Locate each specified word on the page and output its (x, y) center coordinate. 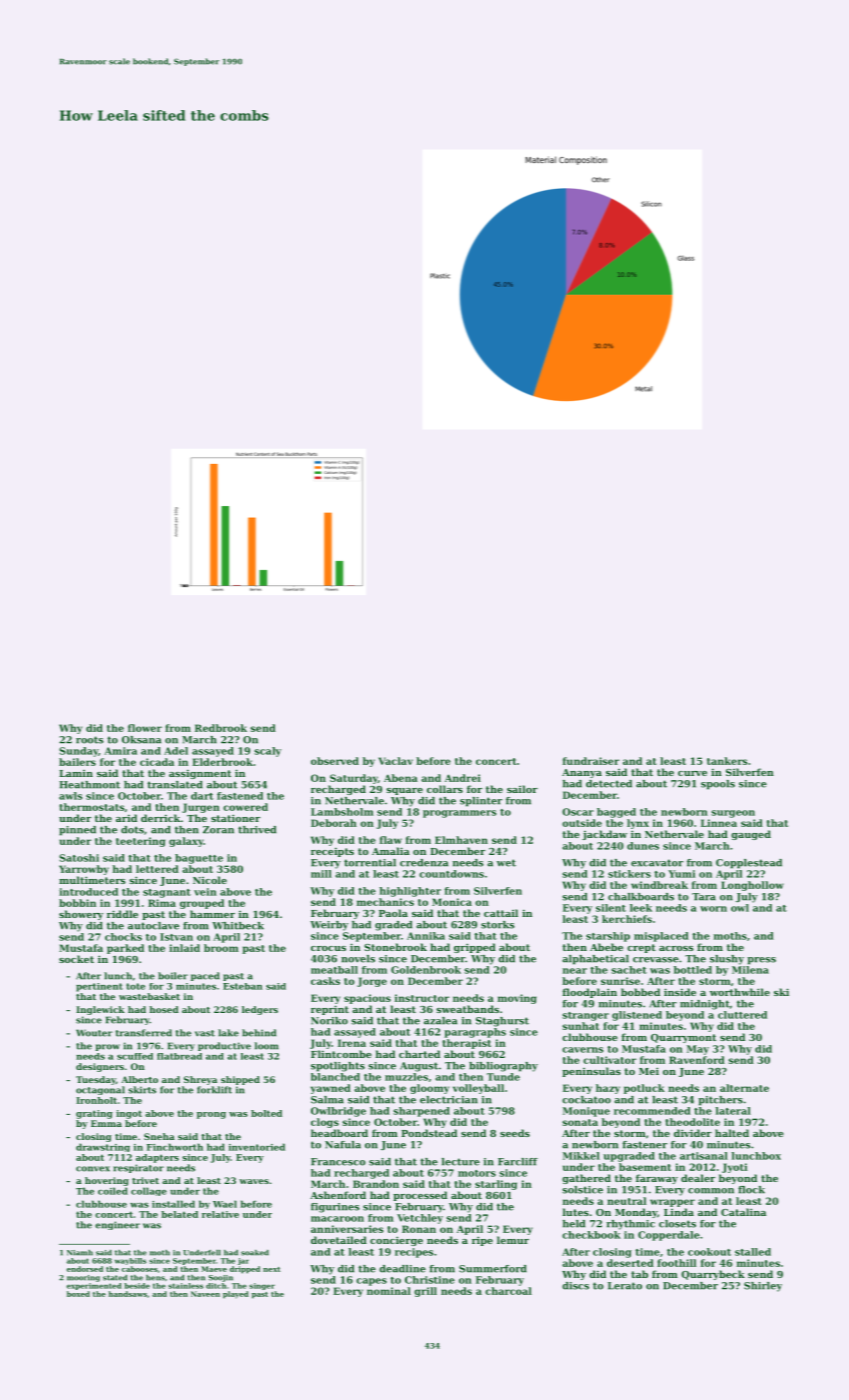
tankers (727, 761)
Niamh (80, 1253)
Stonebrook (395, 947)
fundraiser (591, 761)
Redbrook (221, 728)
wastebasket (149, 996)
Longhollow (752, 886)
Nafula (343, 1145)
